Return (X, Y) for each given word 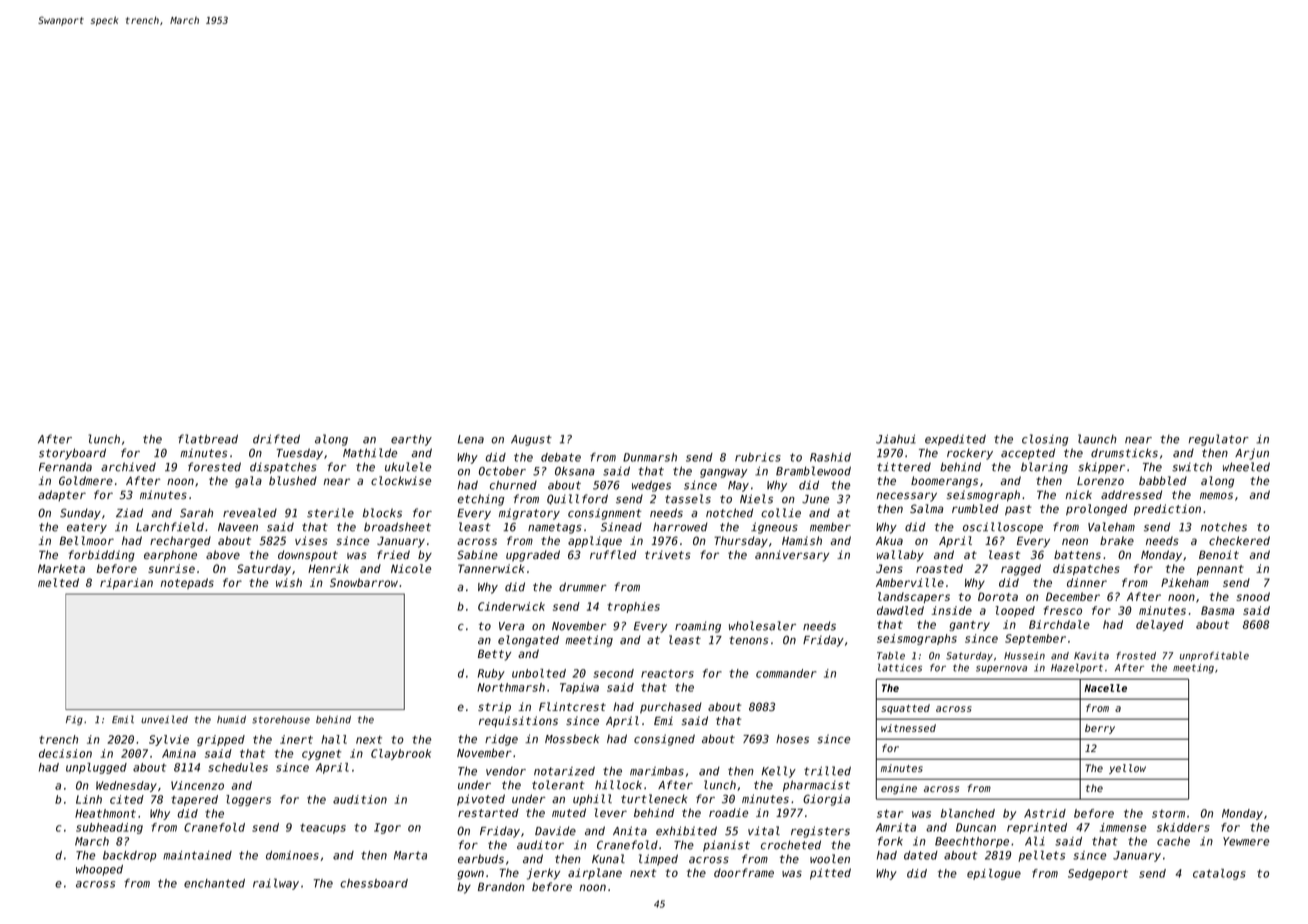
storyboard (72, 454)
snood (1253, 596)
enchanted (214, 883)
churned (513, 485)
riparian (126, 583)
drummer (582, 587)
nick (1079, 494)
